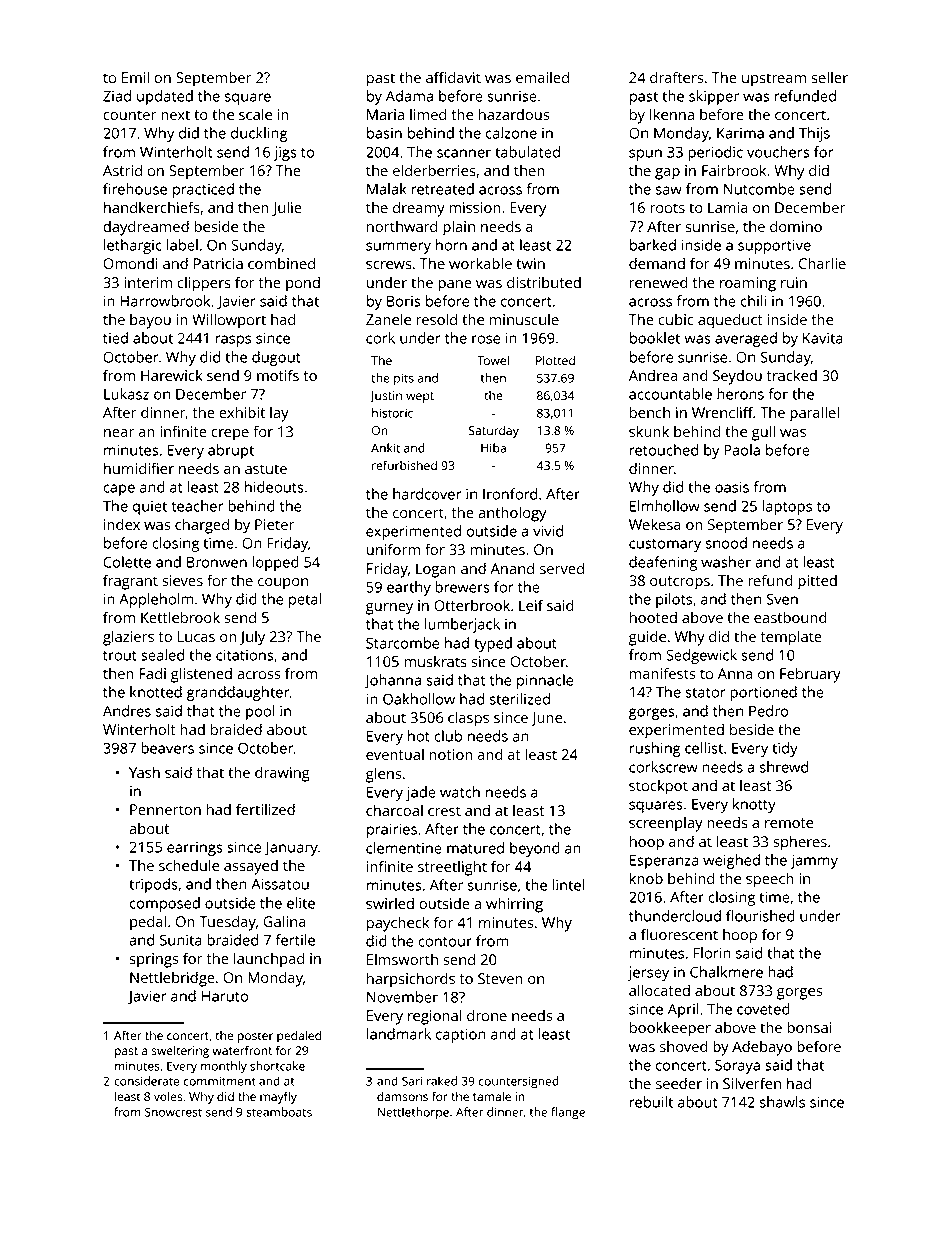 The height and width of the page is (1233, 952). I want to click on Adama, so click(409, 96).
